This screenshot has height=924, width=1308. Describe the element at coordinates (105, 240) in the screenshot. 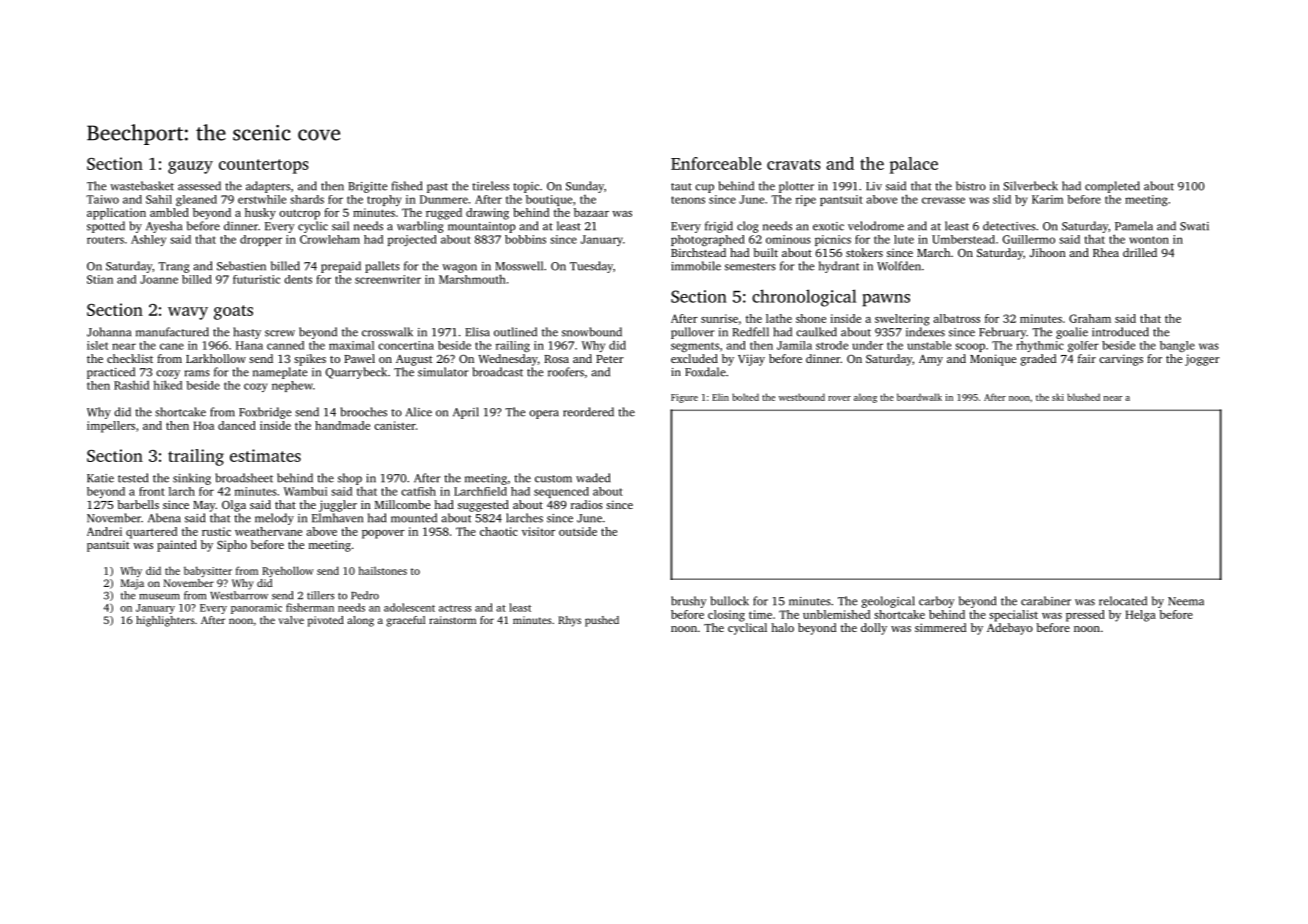

I see `routers` at that location.
